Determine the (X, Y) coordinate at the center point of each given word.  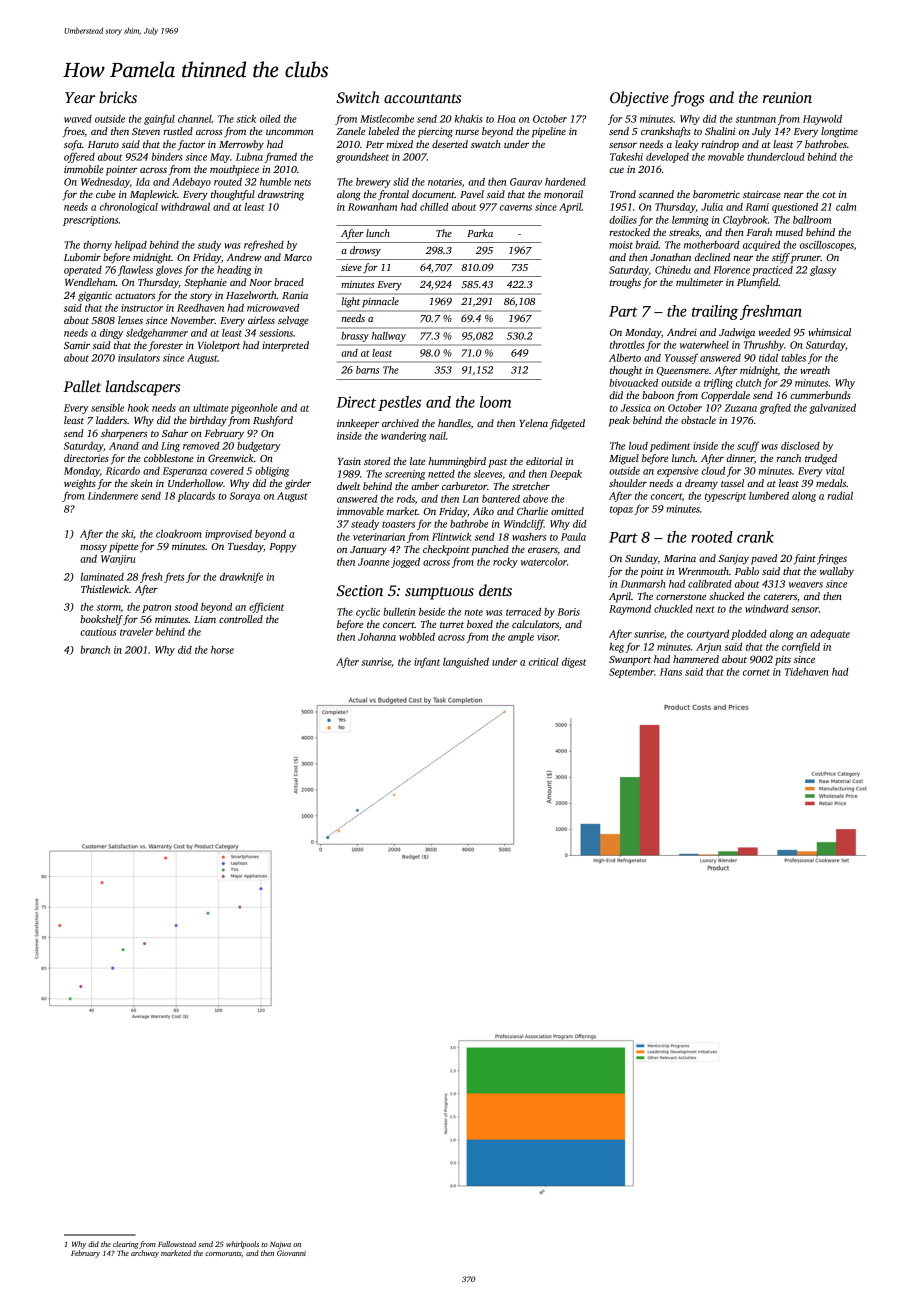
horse (222, 650)
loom (495, 402)
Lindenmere (113, 496)
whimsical (829, 332)
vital (835, 471)
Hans (671, 672)
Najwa (280, 1245)
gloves (169, 271)
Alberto (625, 358)
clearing (125, 1245)
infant (427, 662)
